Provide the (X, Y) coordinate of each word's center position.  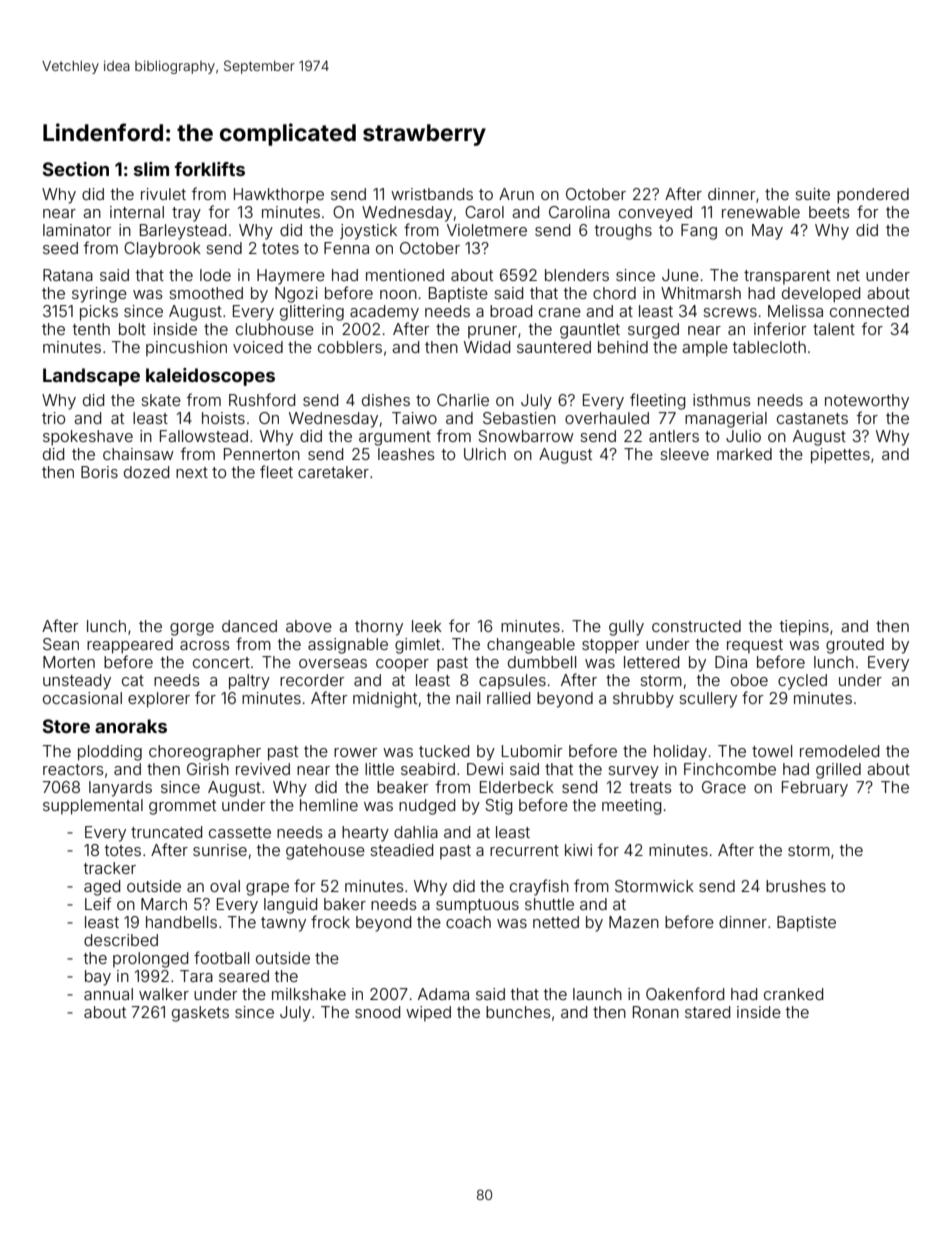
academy (384, 313)
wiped (428, 1013)
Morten (69, 662)
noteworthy (867, 402)
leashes (406, 454)
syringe (99, 295)
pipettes (840, 456)
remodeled (839, 751)
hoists (223, 418)
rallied (508, 698)
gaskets (200, 1014)
